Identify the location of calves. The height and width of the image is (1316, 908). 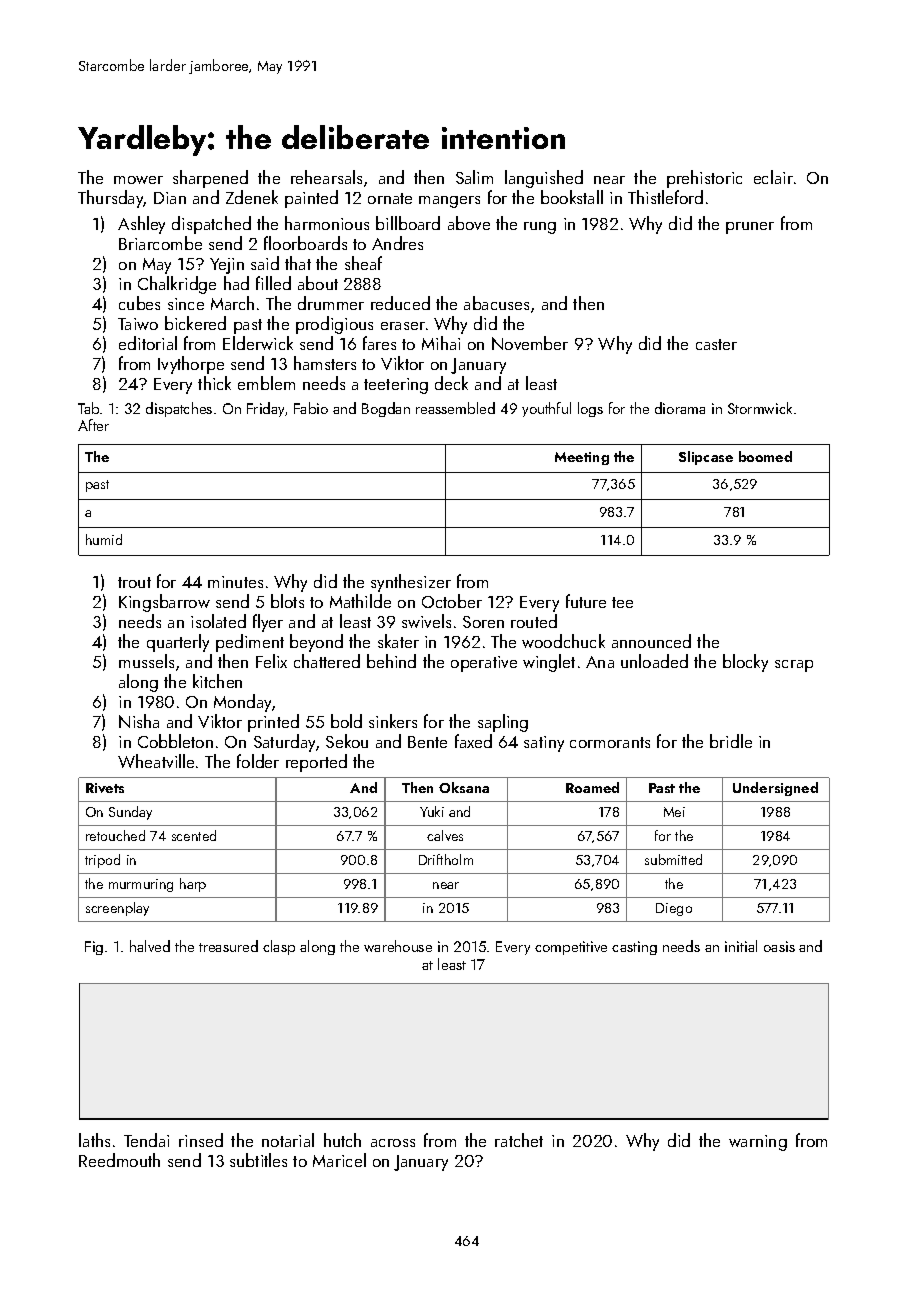
(445, 835).
